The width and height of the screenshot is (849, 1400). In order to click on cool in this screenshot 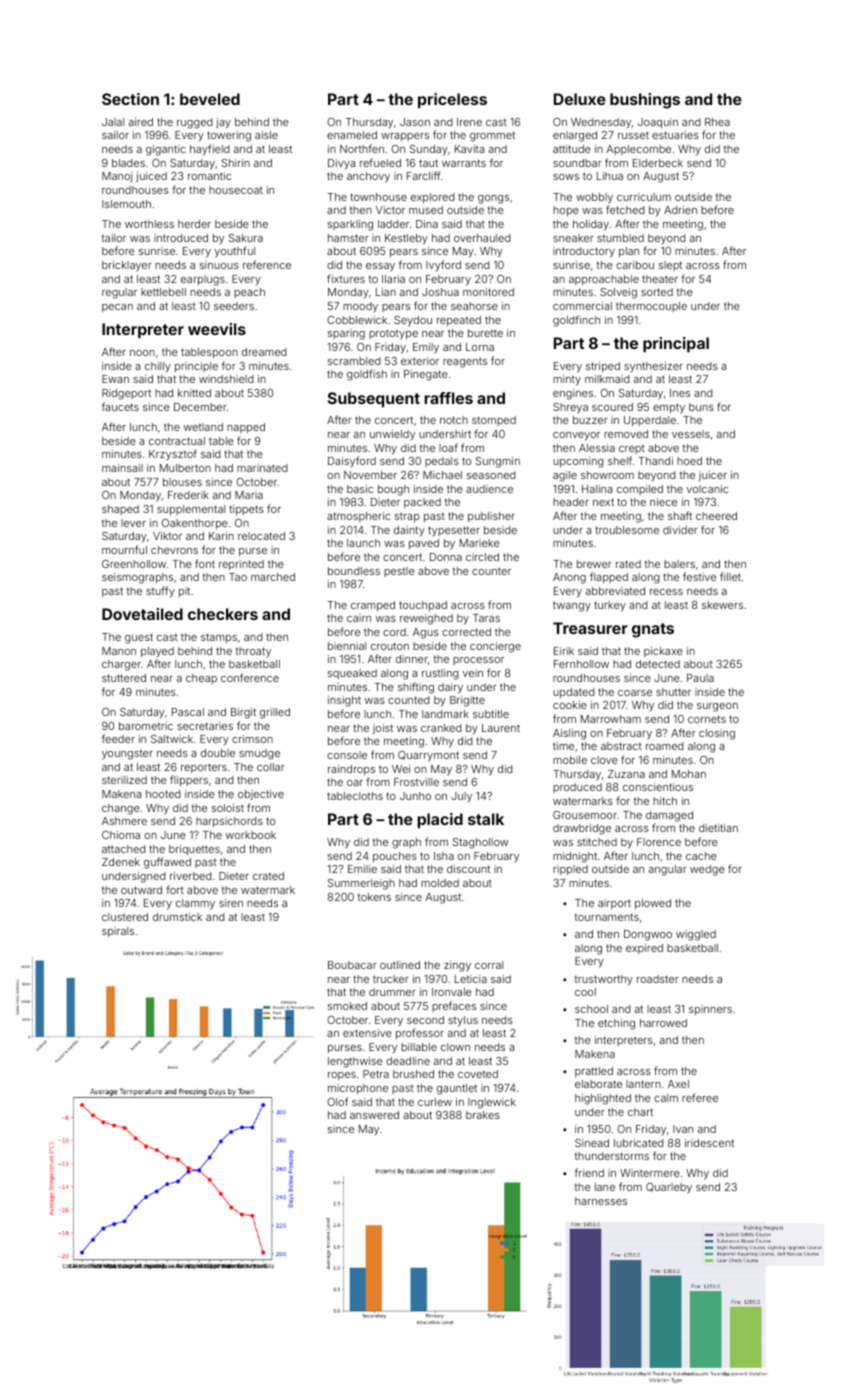, I will do `click(585, 992)`.
